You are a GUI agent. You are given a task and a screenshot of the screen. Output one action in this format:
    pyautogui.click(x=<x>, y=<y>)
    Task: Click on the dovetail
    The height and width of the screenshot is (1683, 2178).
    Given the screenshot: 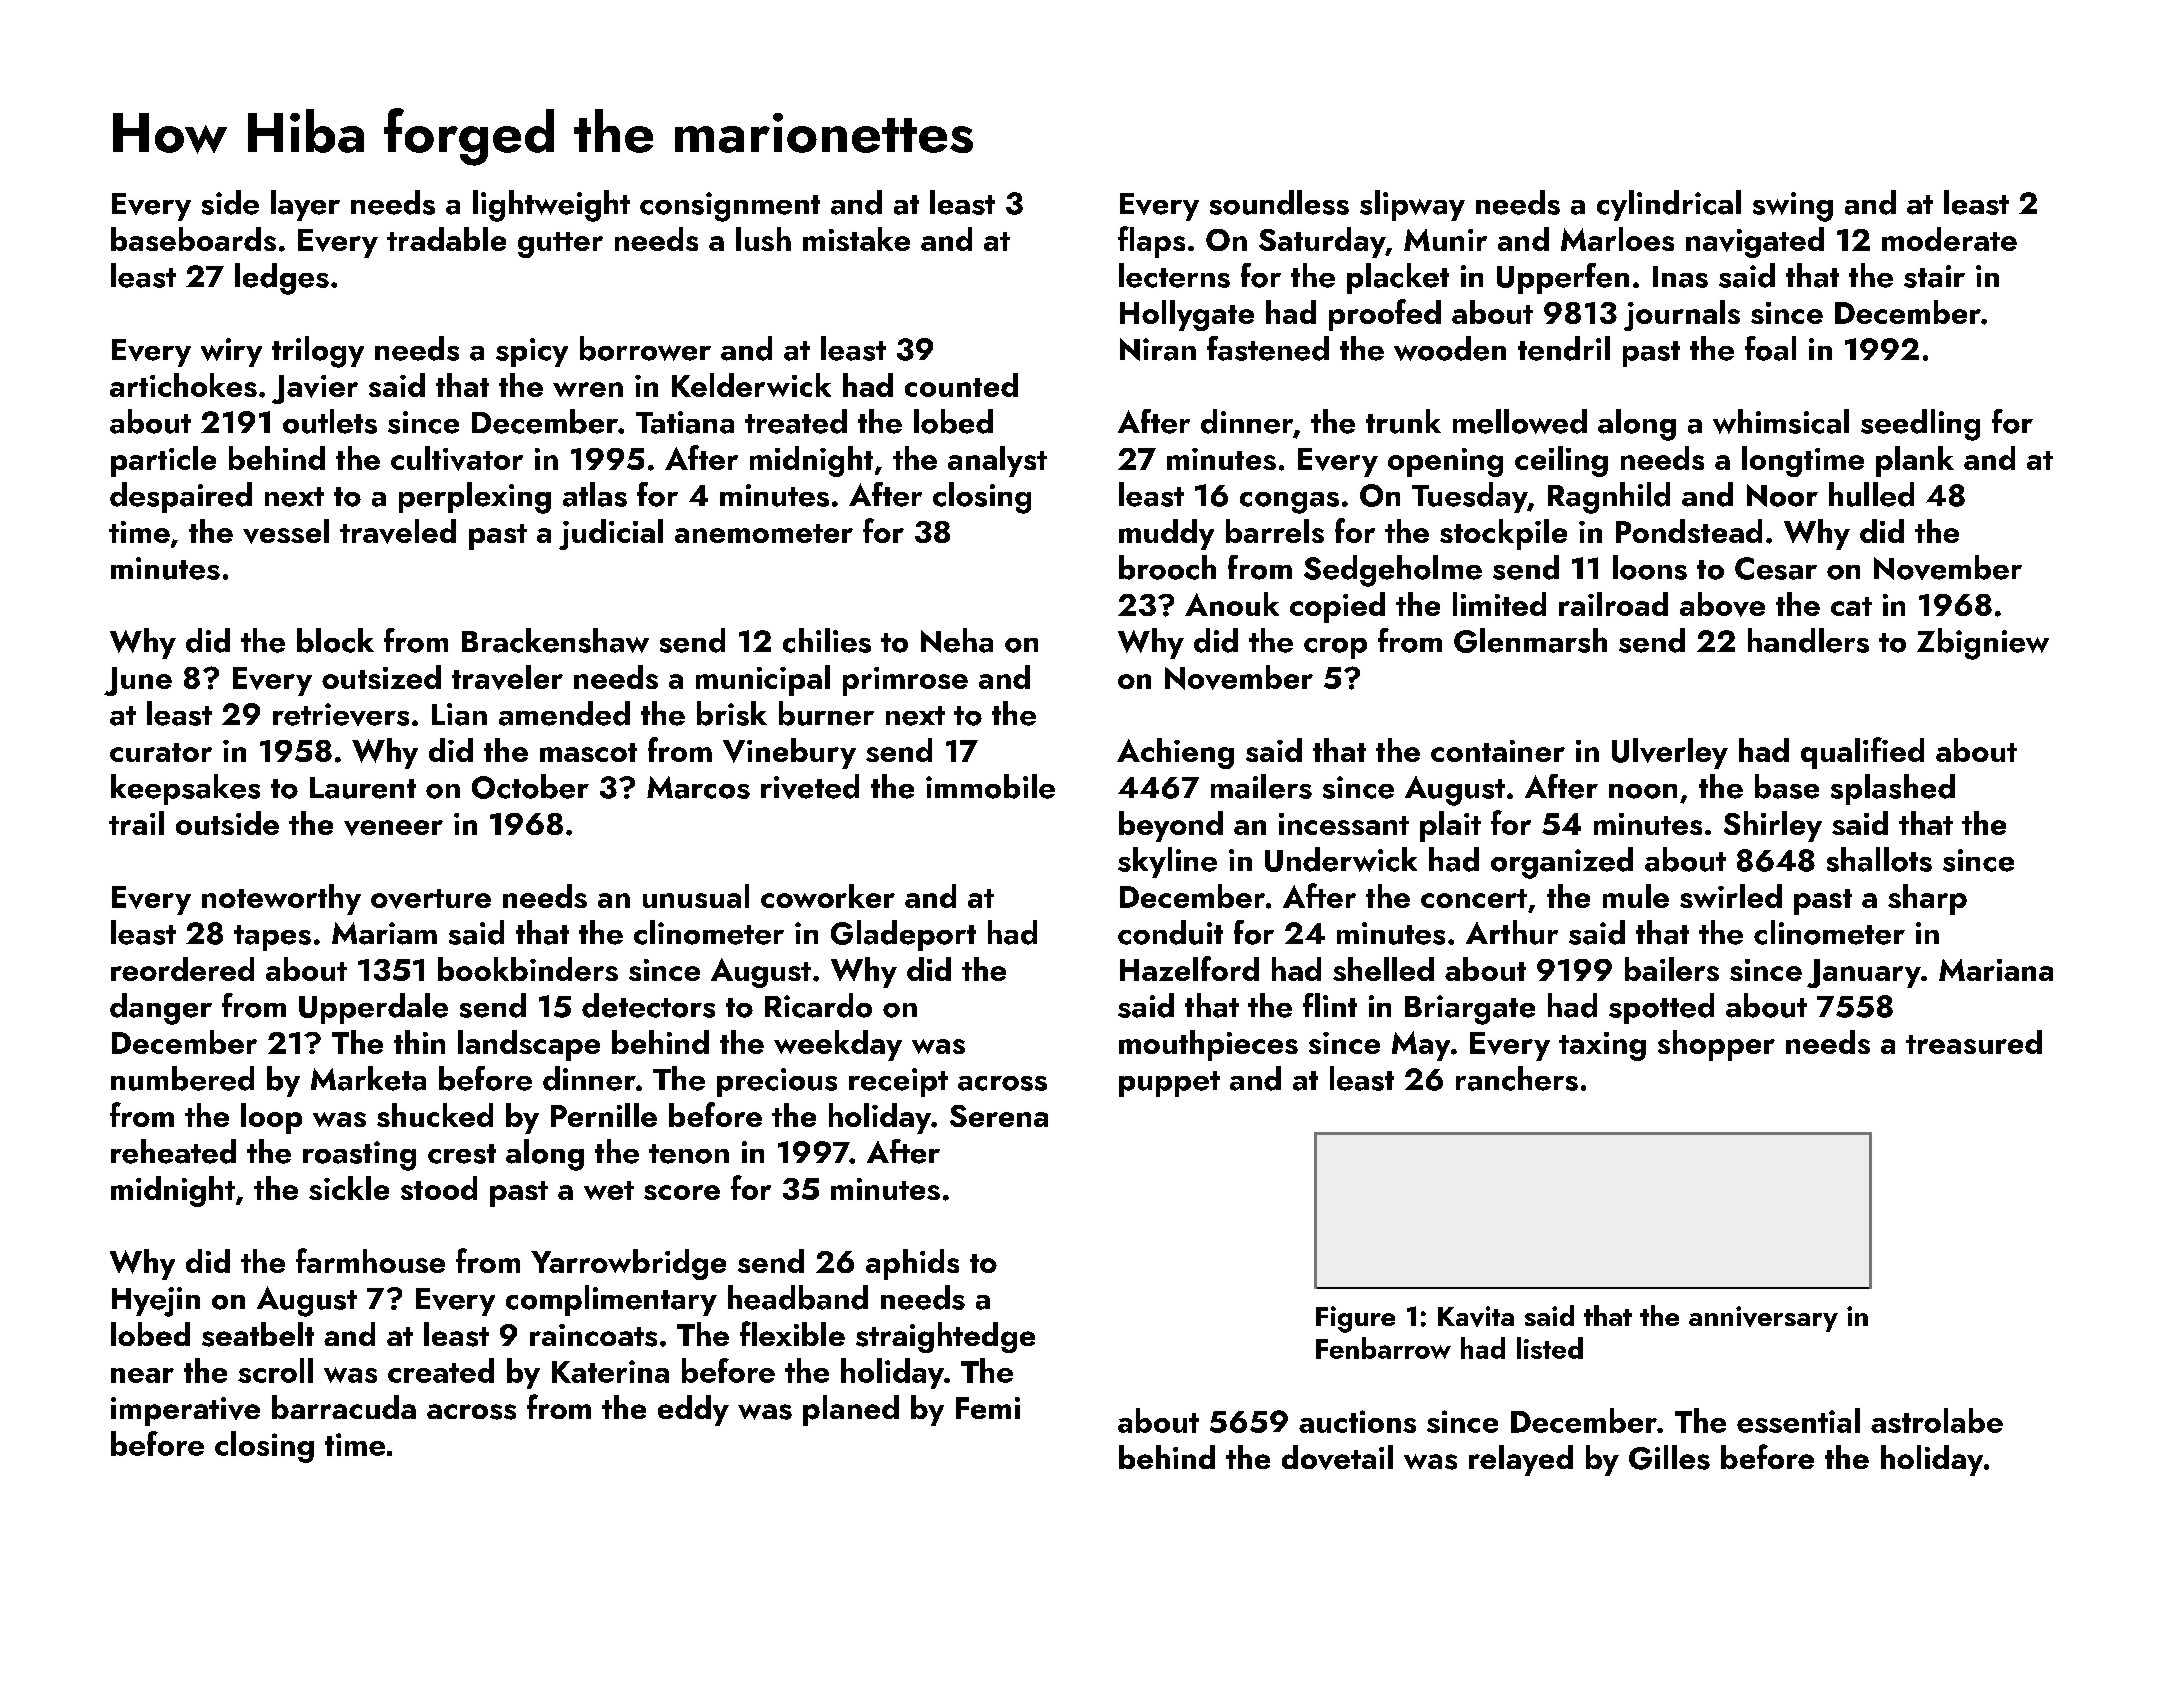 What is the action you would take?
    pyautogui.click(x=1337, y=1457)
